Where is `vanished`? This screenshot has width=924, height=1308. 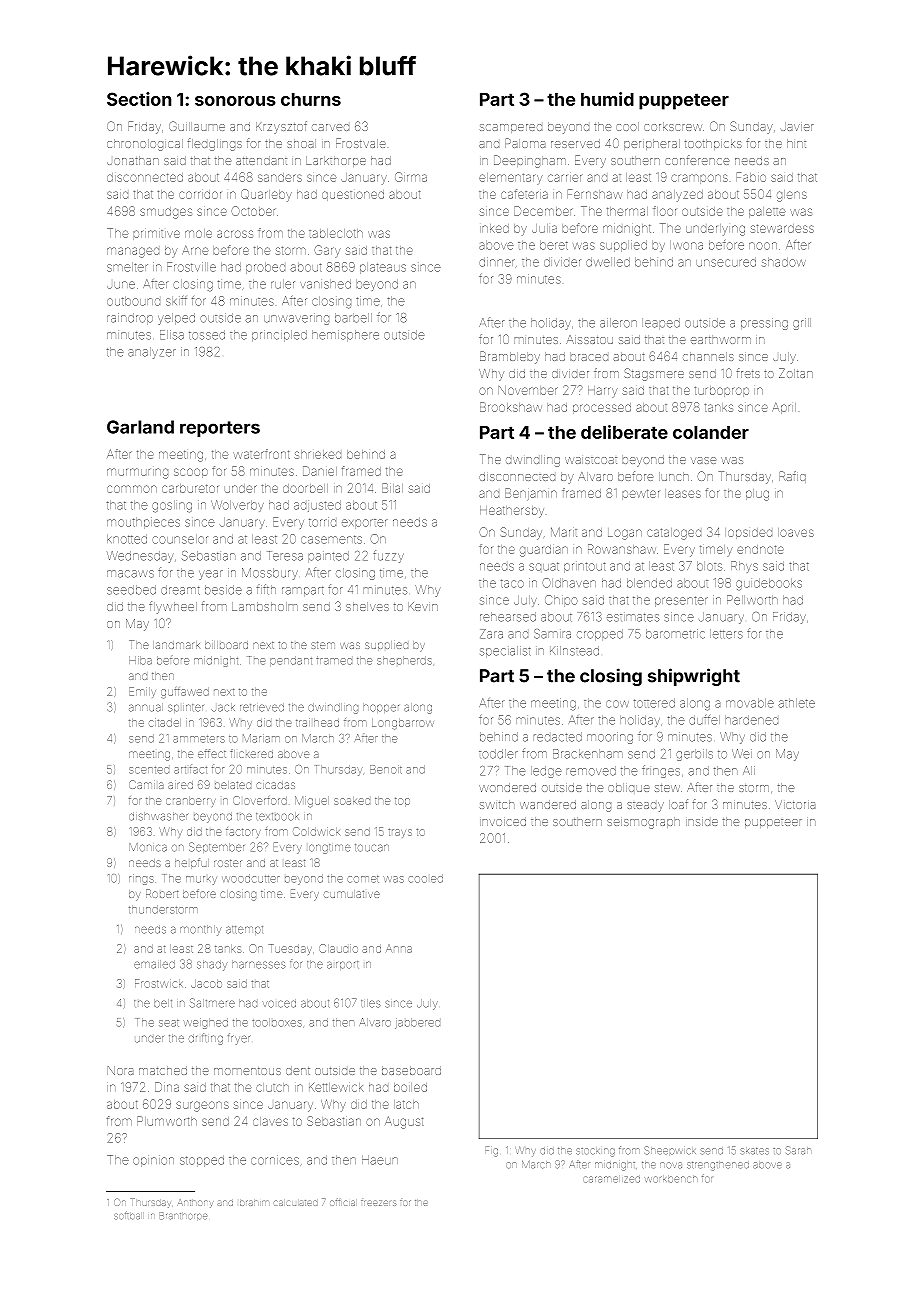
vanished is located at coordinates (325, 284).
